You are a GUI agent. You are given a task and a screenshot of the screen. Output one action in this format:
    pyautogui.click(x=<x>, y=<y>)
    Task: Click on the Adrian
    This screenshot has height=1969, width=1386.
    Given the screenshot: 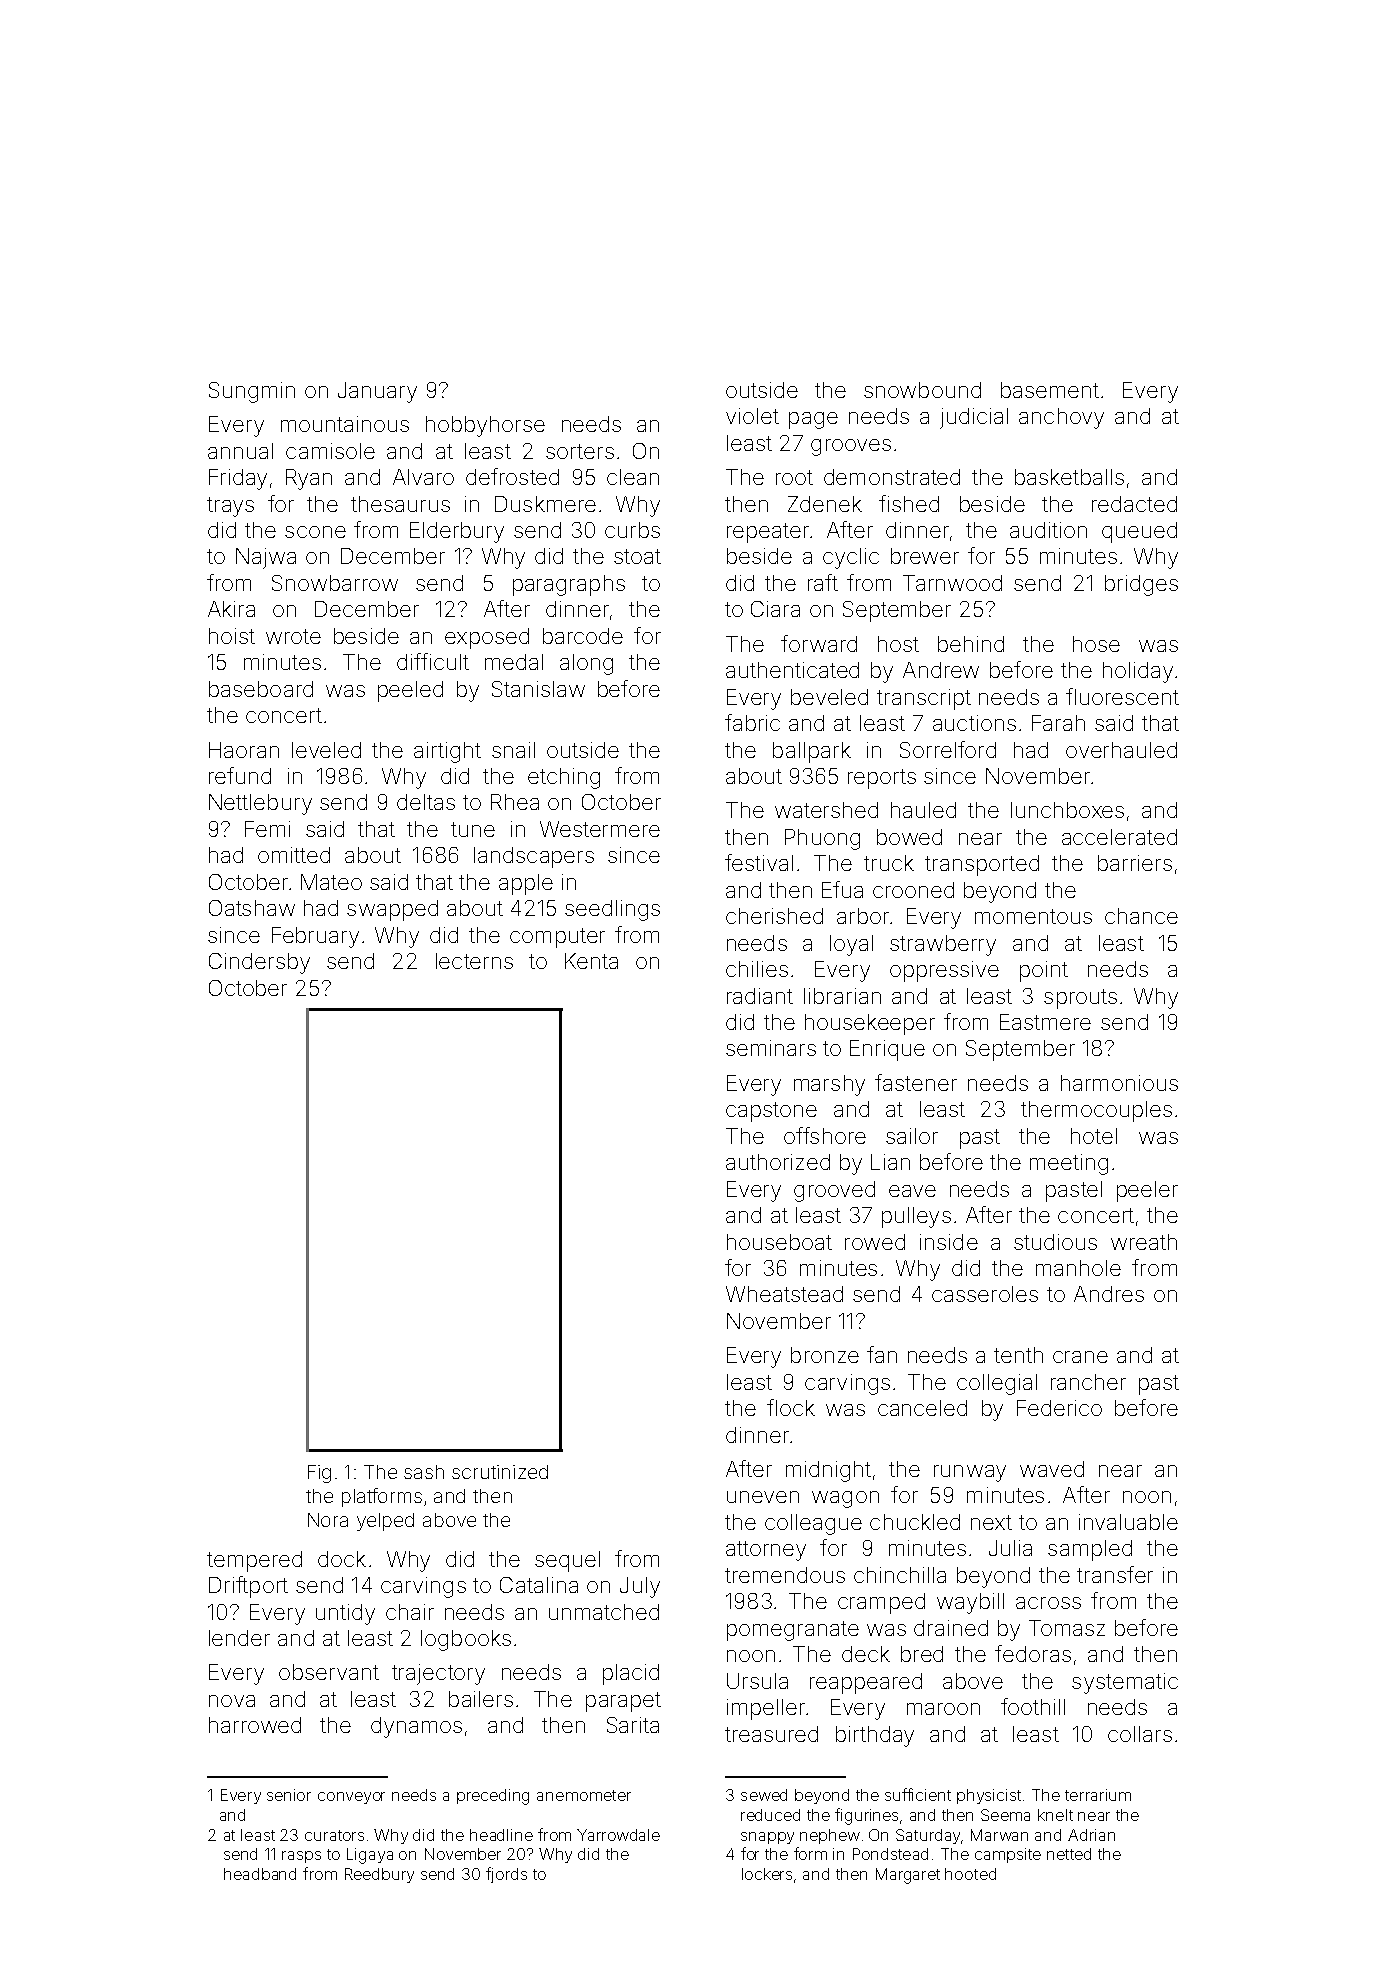 What is the action you would take?
    pyautogui.click(x=1091, y=1835)
